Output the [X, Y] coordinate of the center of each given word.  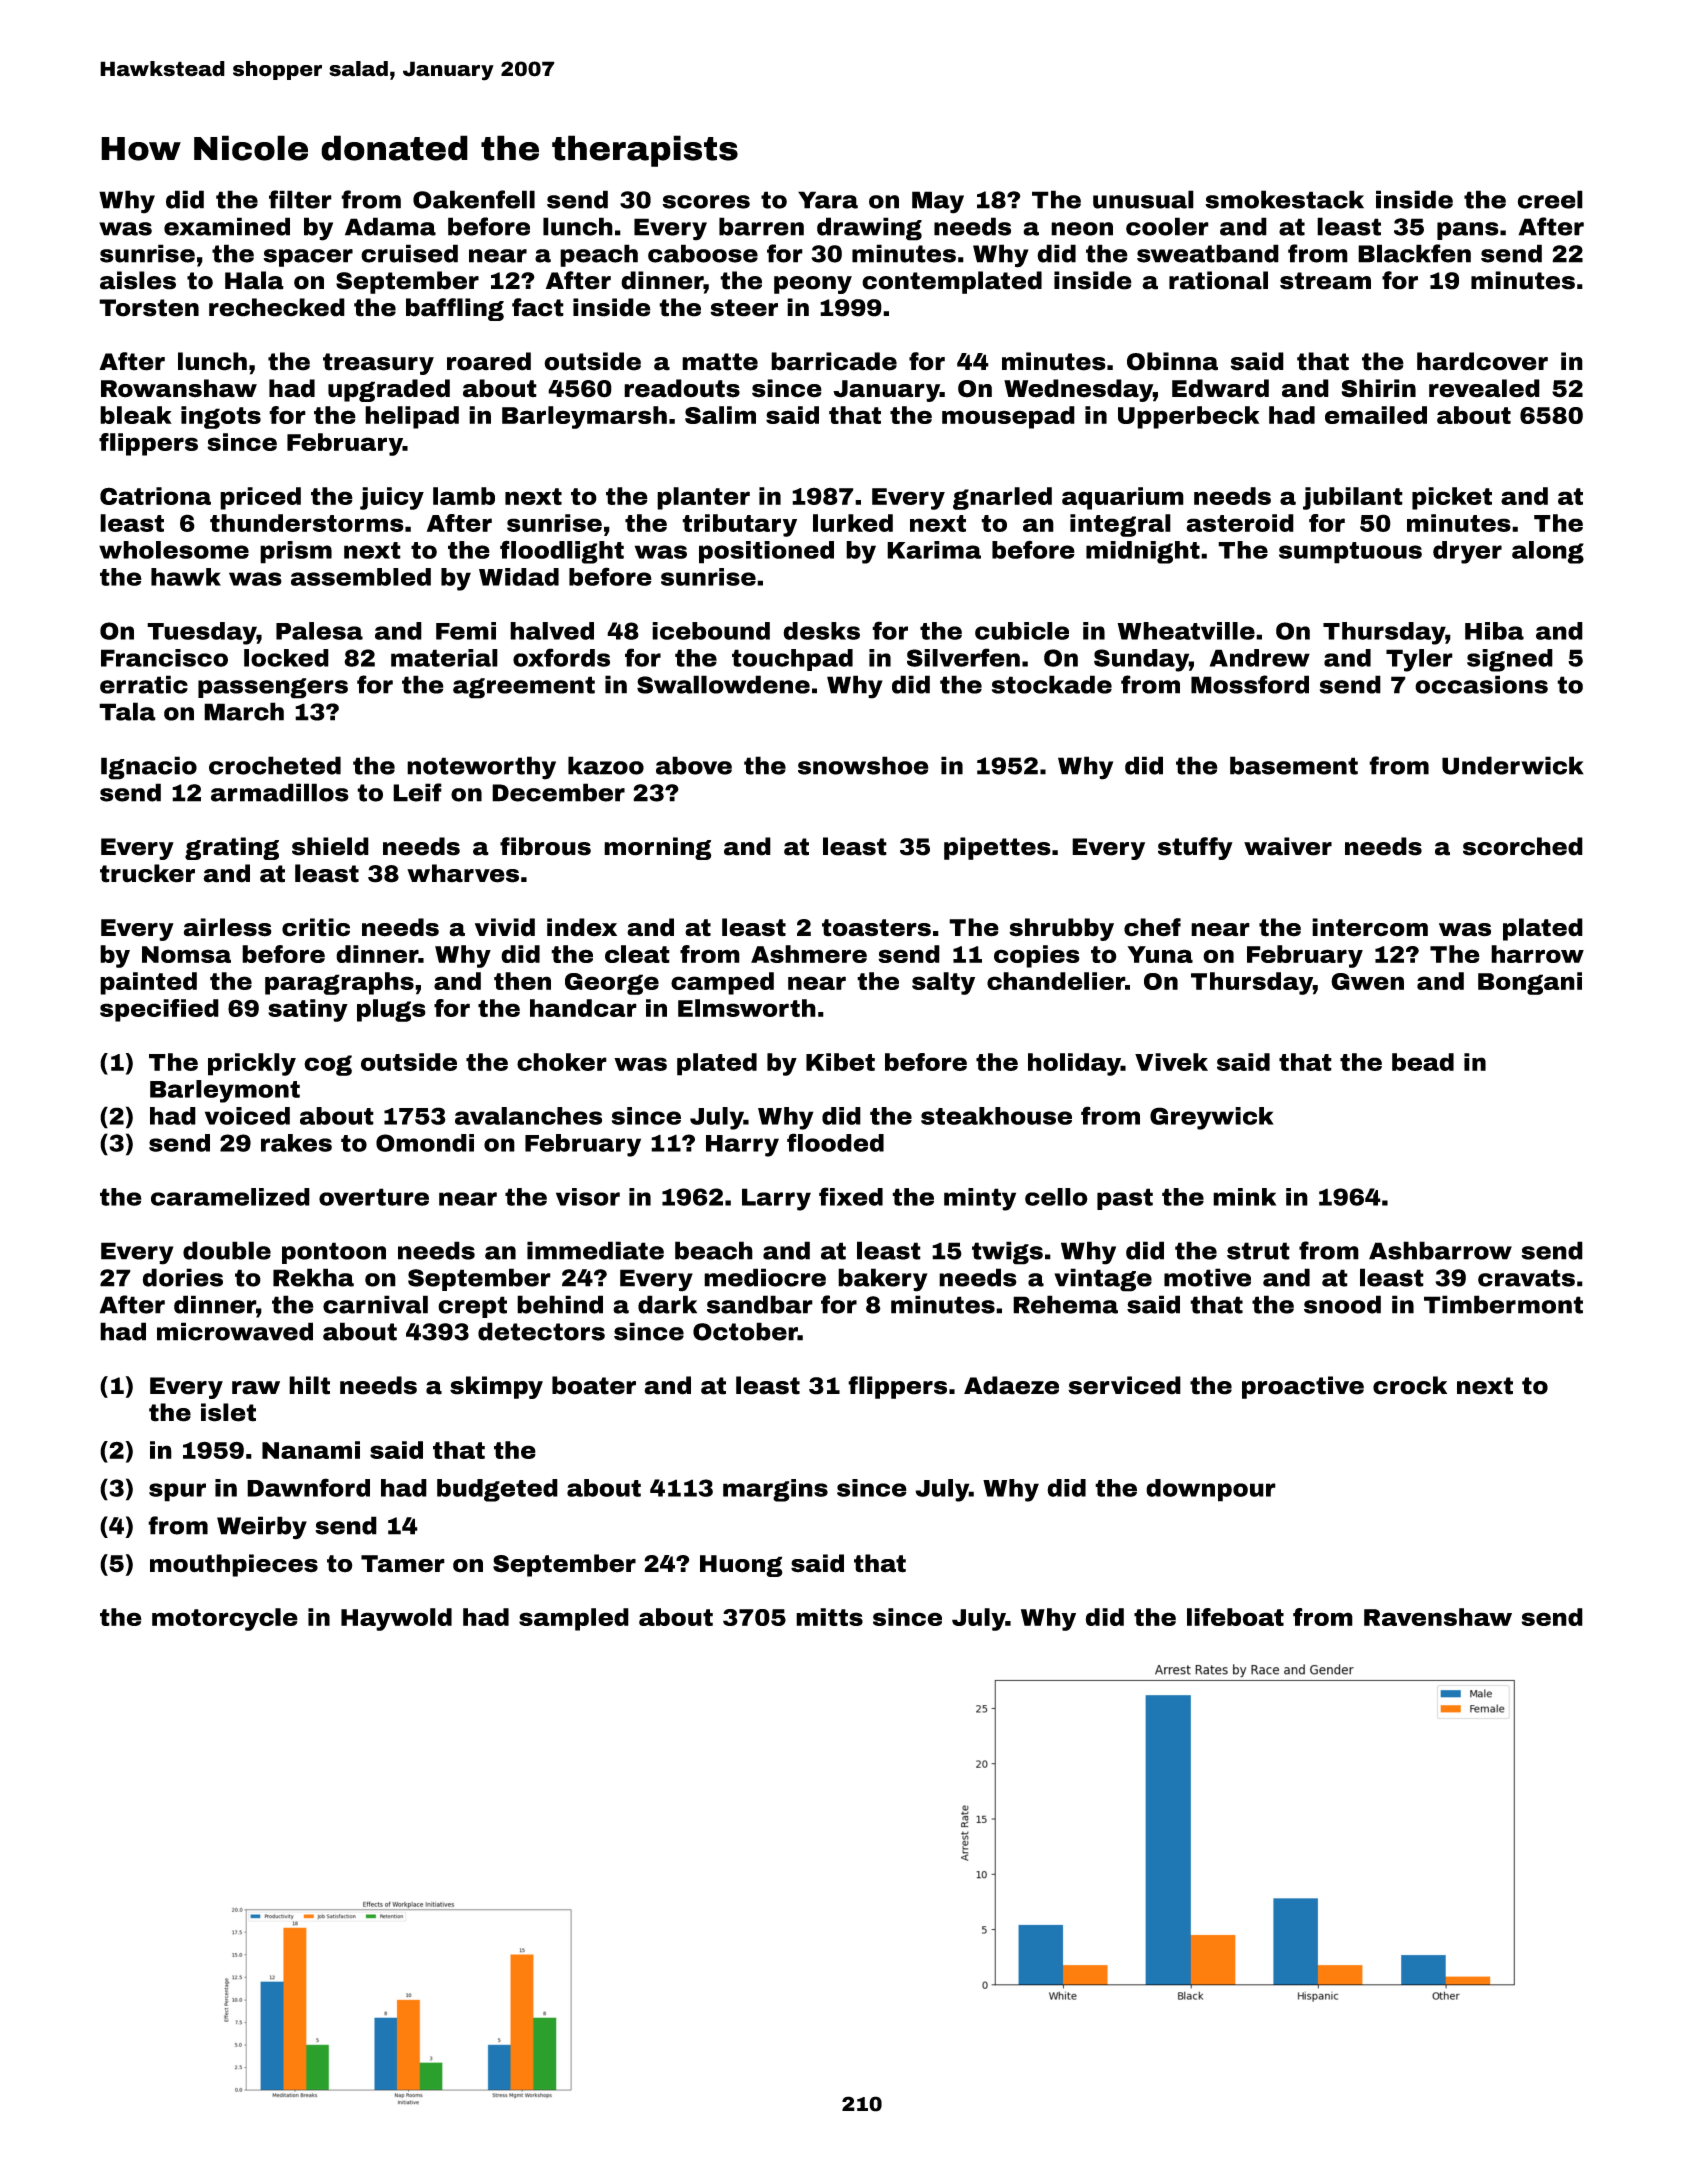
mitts [829, 1617]
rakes [296, 1143]
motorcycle [225, 1619]
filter [300, 199]
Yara [828, 200]
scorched [1523, 846]
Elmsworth [747, 1008]
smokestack [1284, 199]
